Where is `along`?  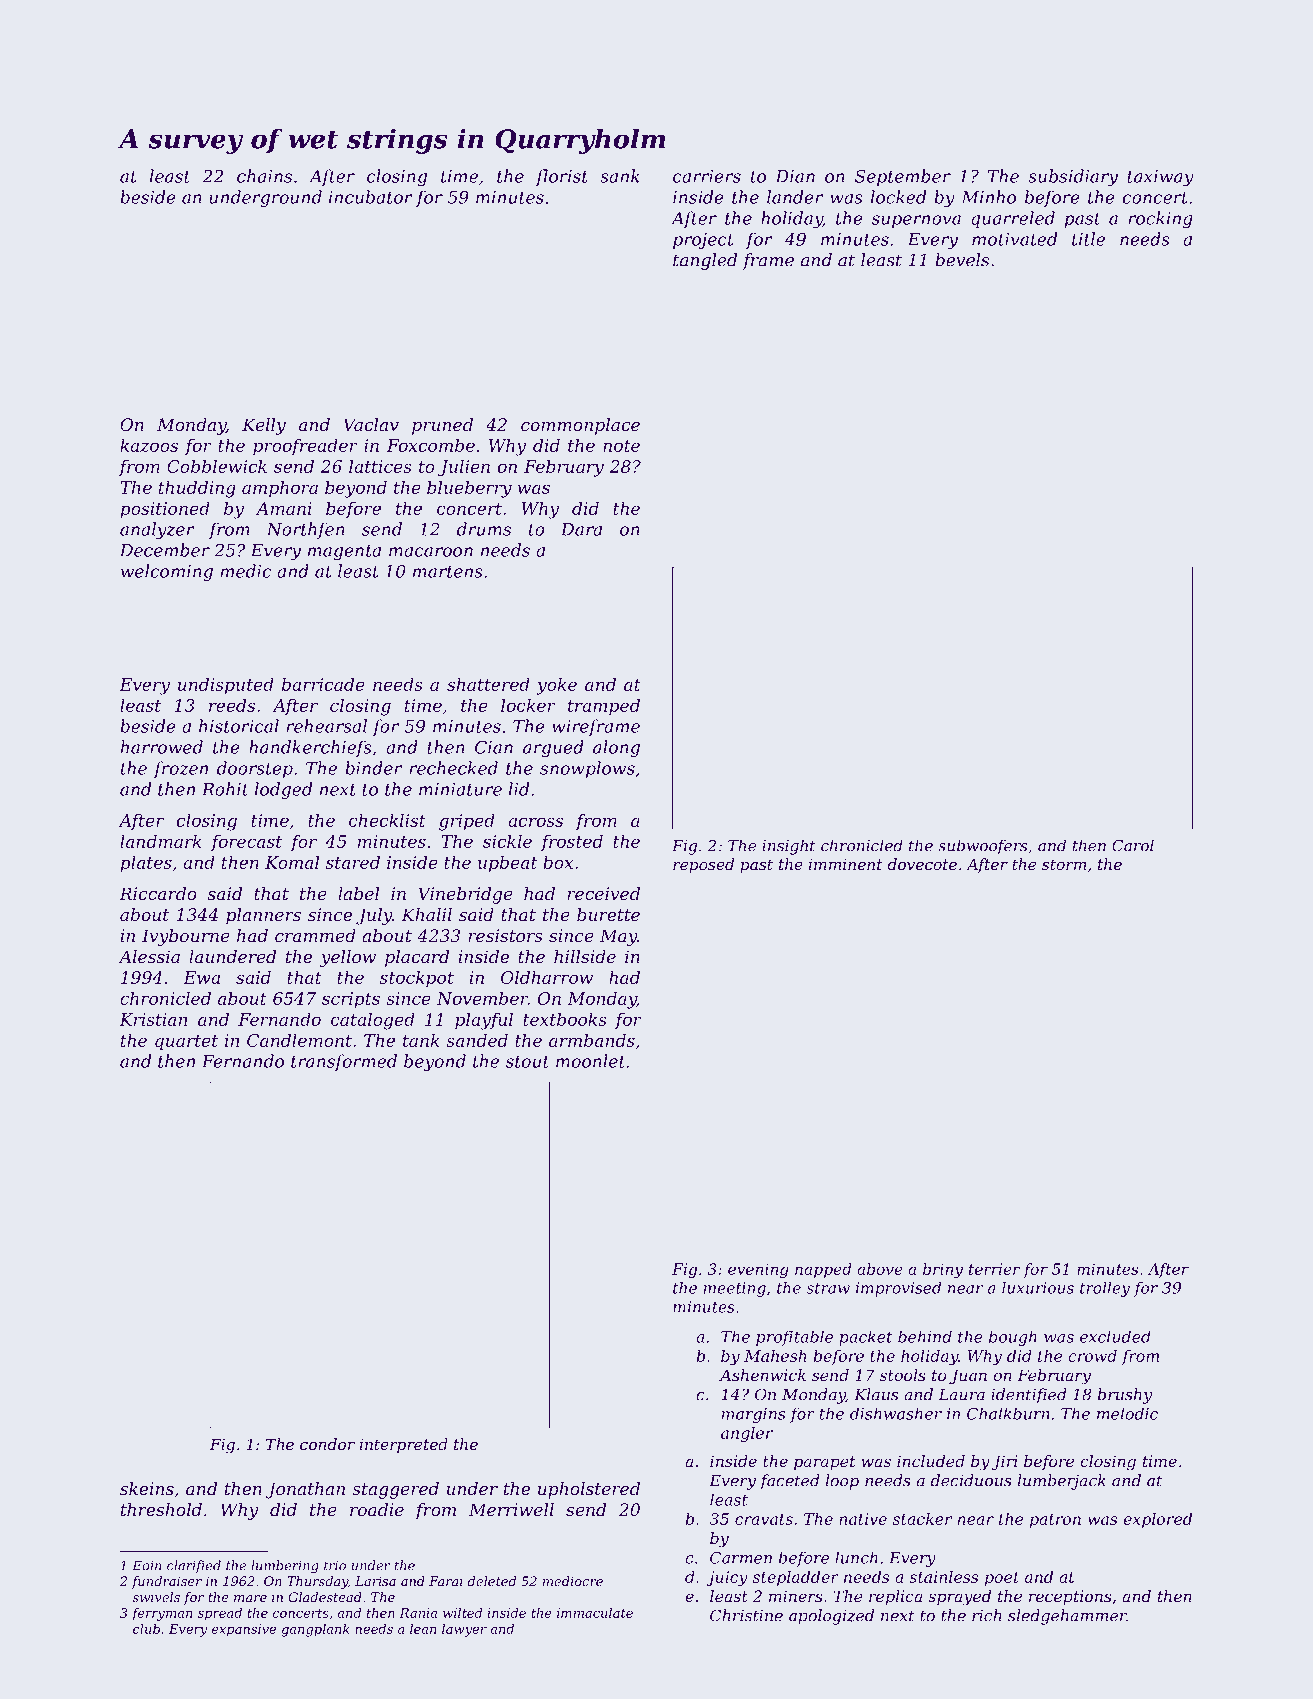
along is located at coordinates (616, 749).
